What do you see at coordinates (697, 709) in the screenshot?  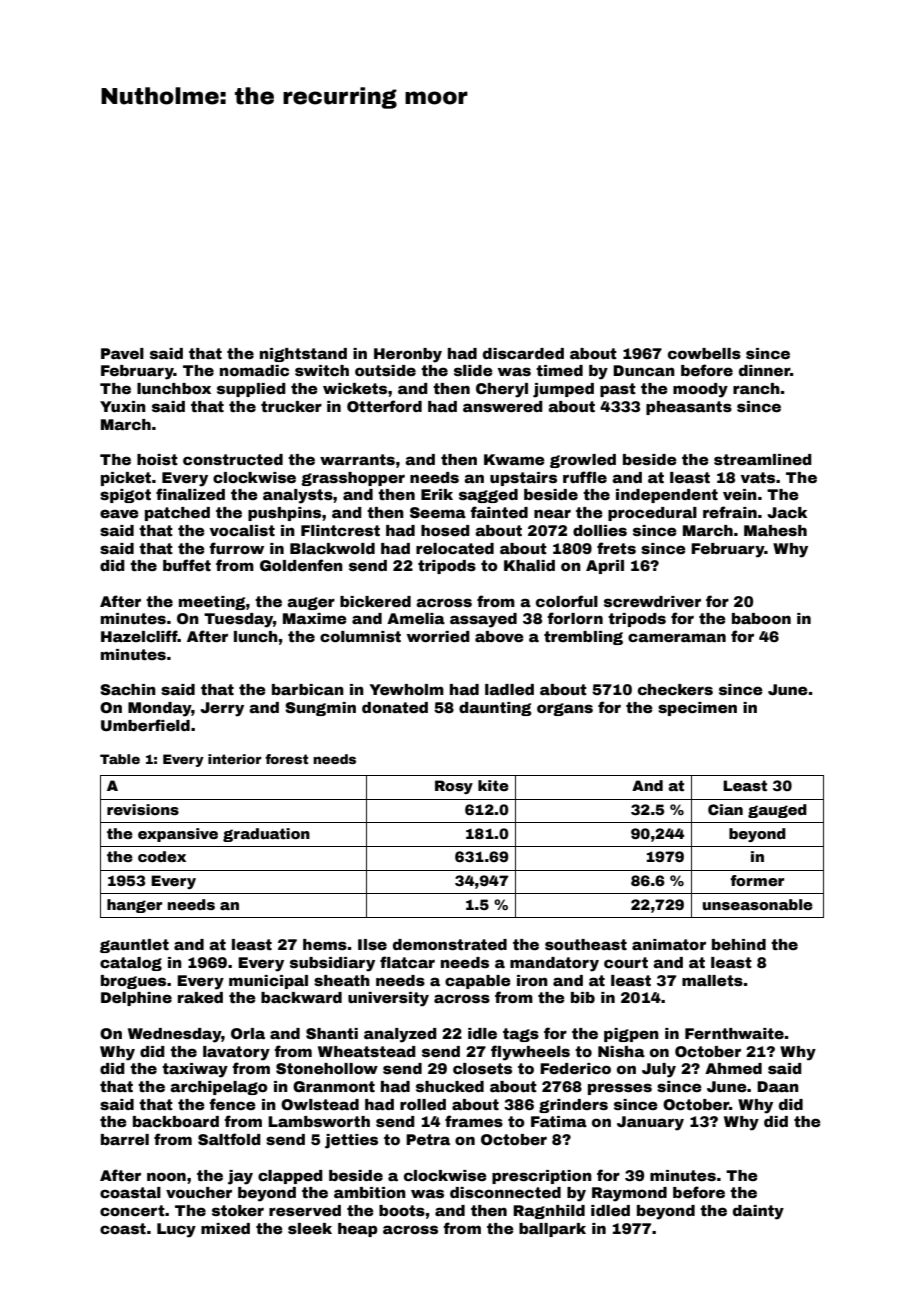 I see `specimen` at bounding box center [697, 709].
